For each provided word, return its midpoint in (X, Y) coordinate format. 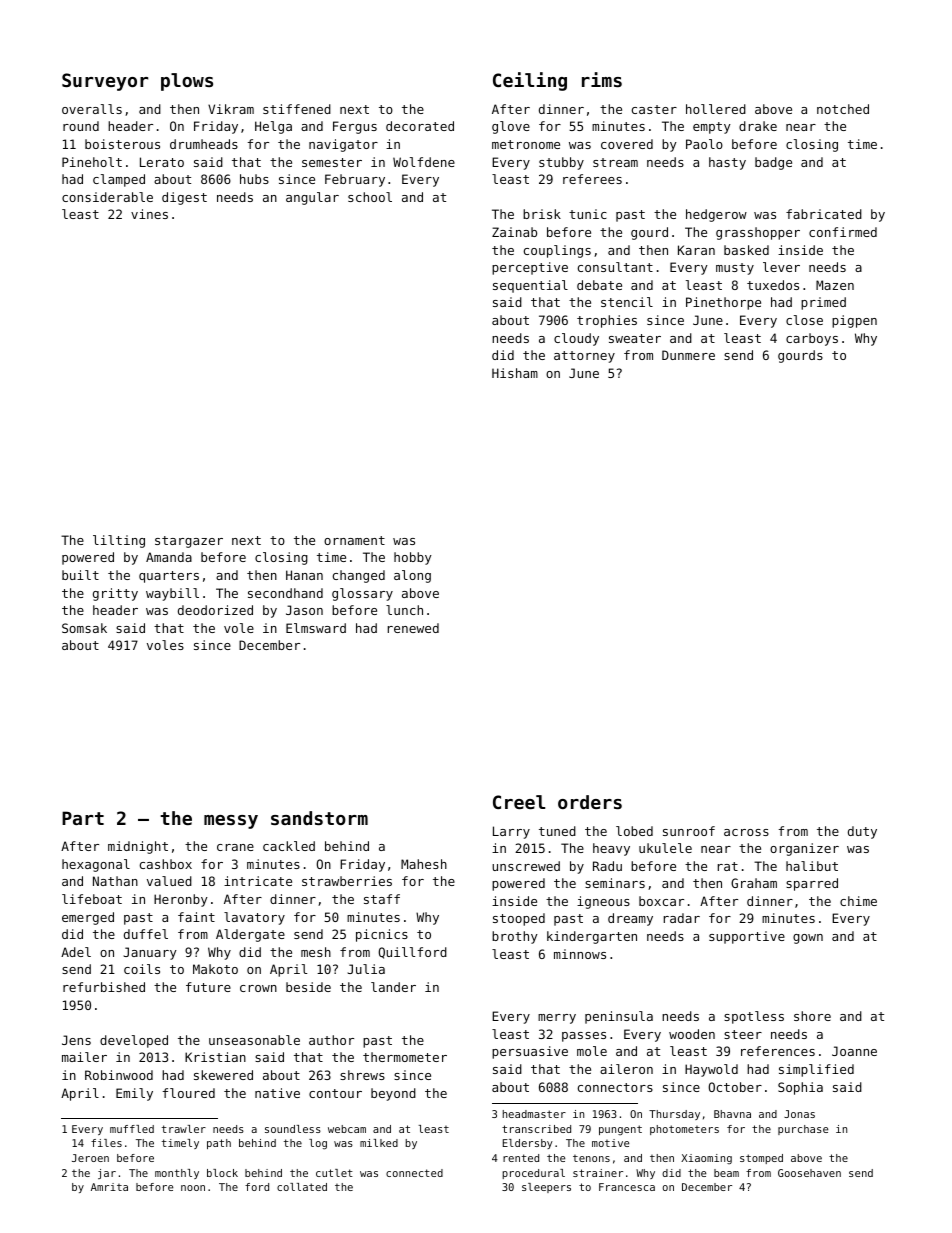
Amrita (109, 1187)
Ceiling (530, 81)
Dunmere (688, 355)
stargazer (189, 542)
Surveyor (105, 82)
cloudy (576, 339)
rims (602, 79)
